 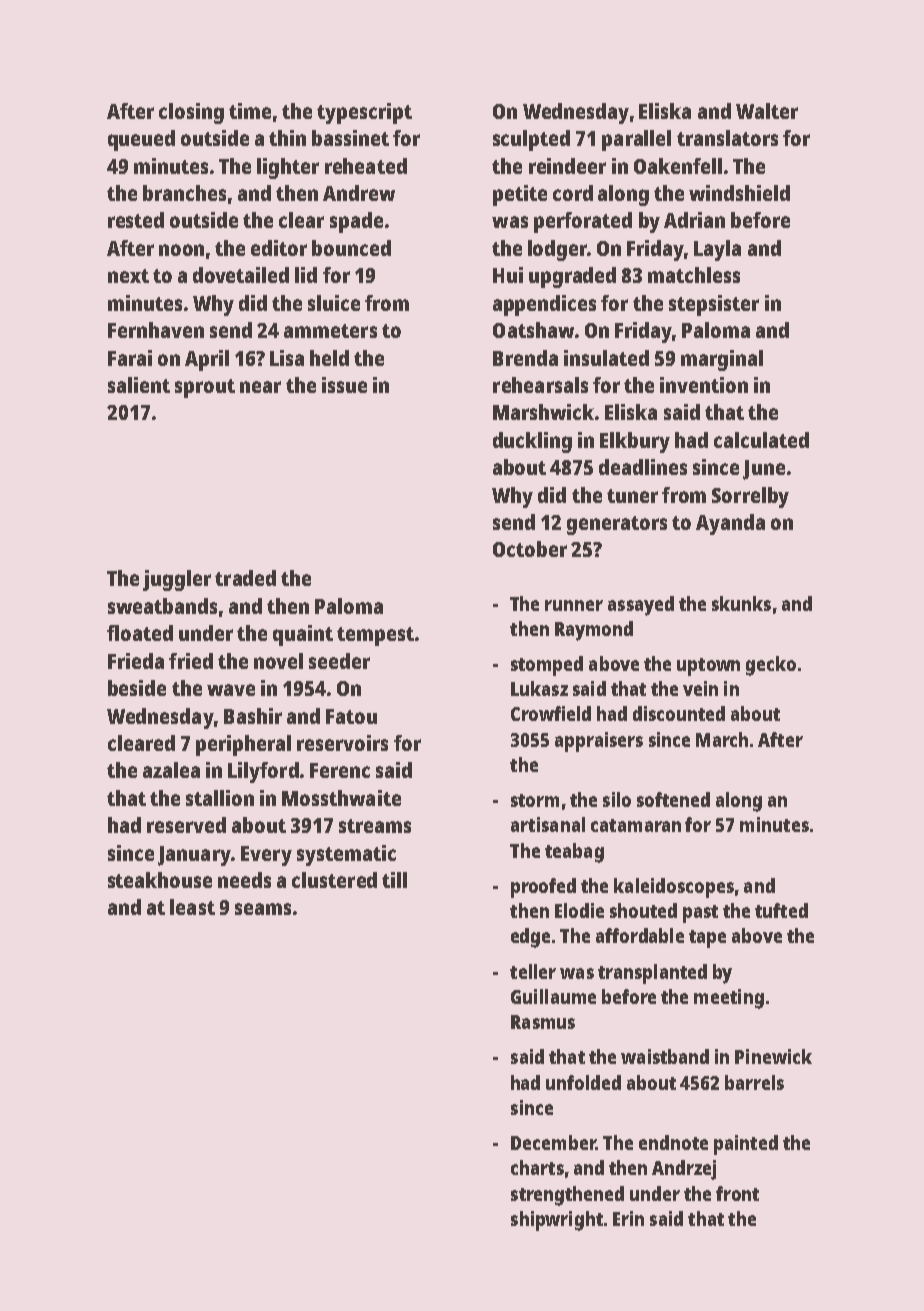 What do you see at coordinates (520, 195) in the page?
I see `petite` at bounding box center [520, 195].
